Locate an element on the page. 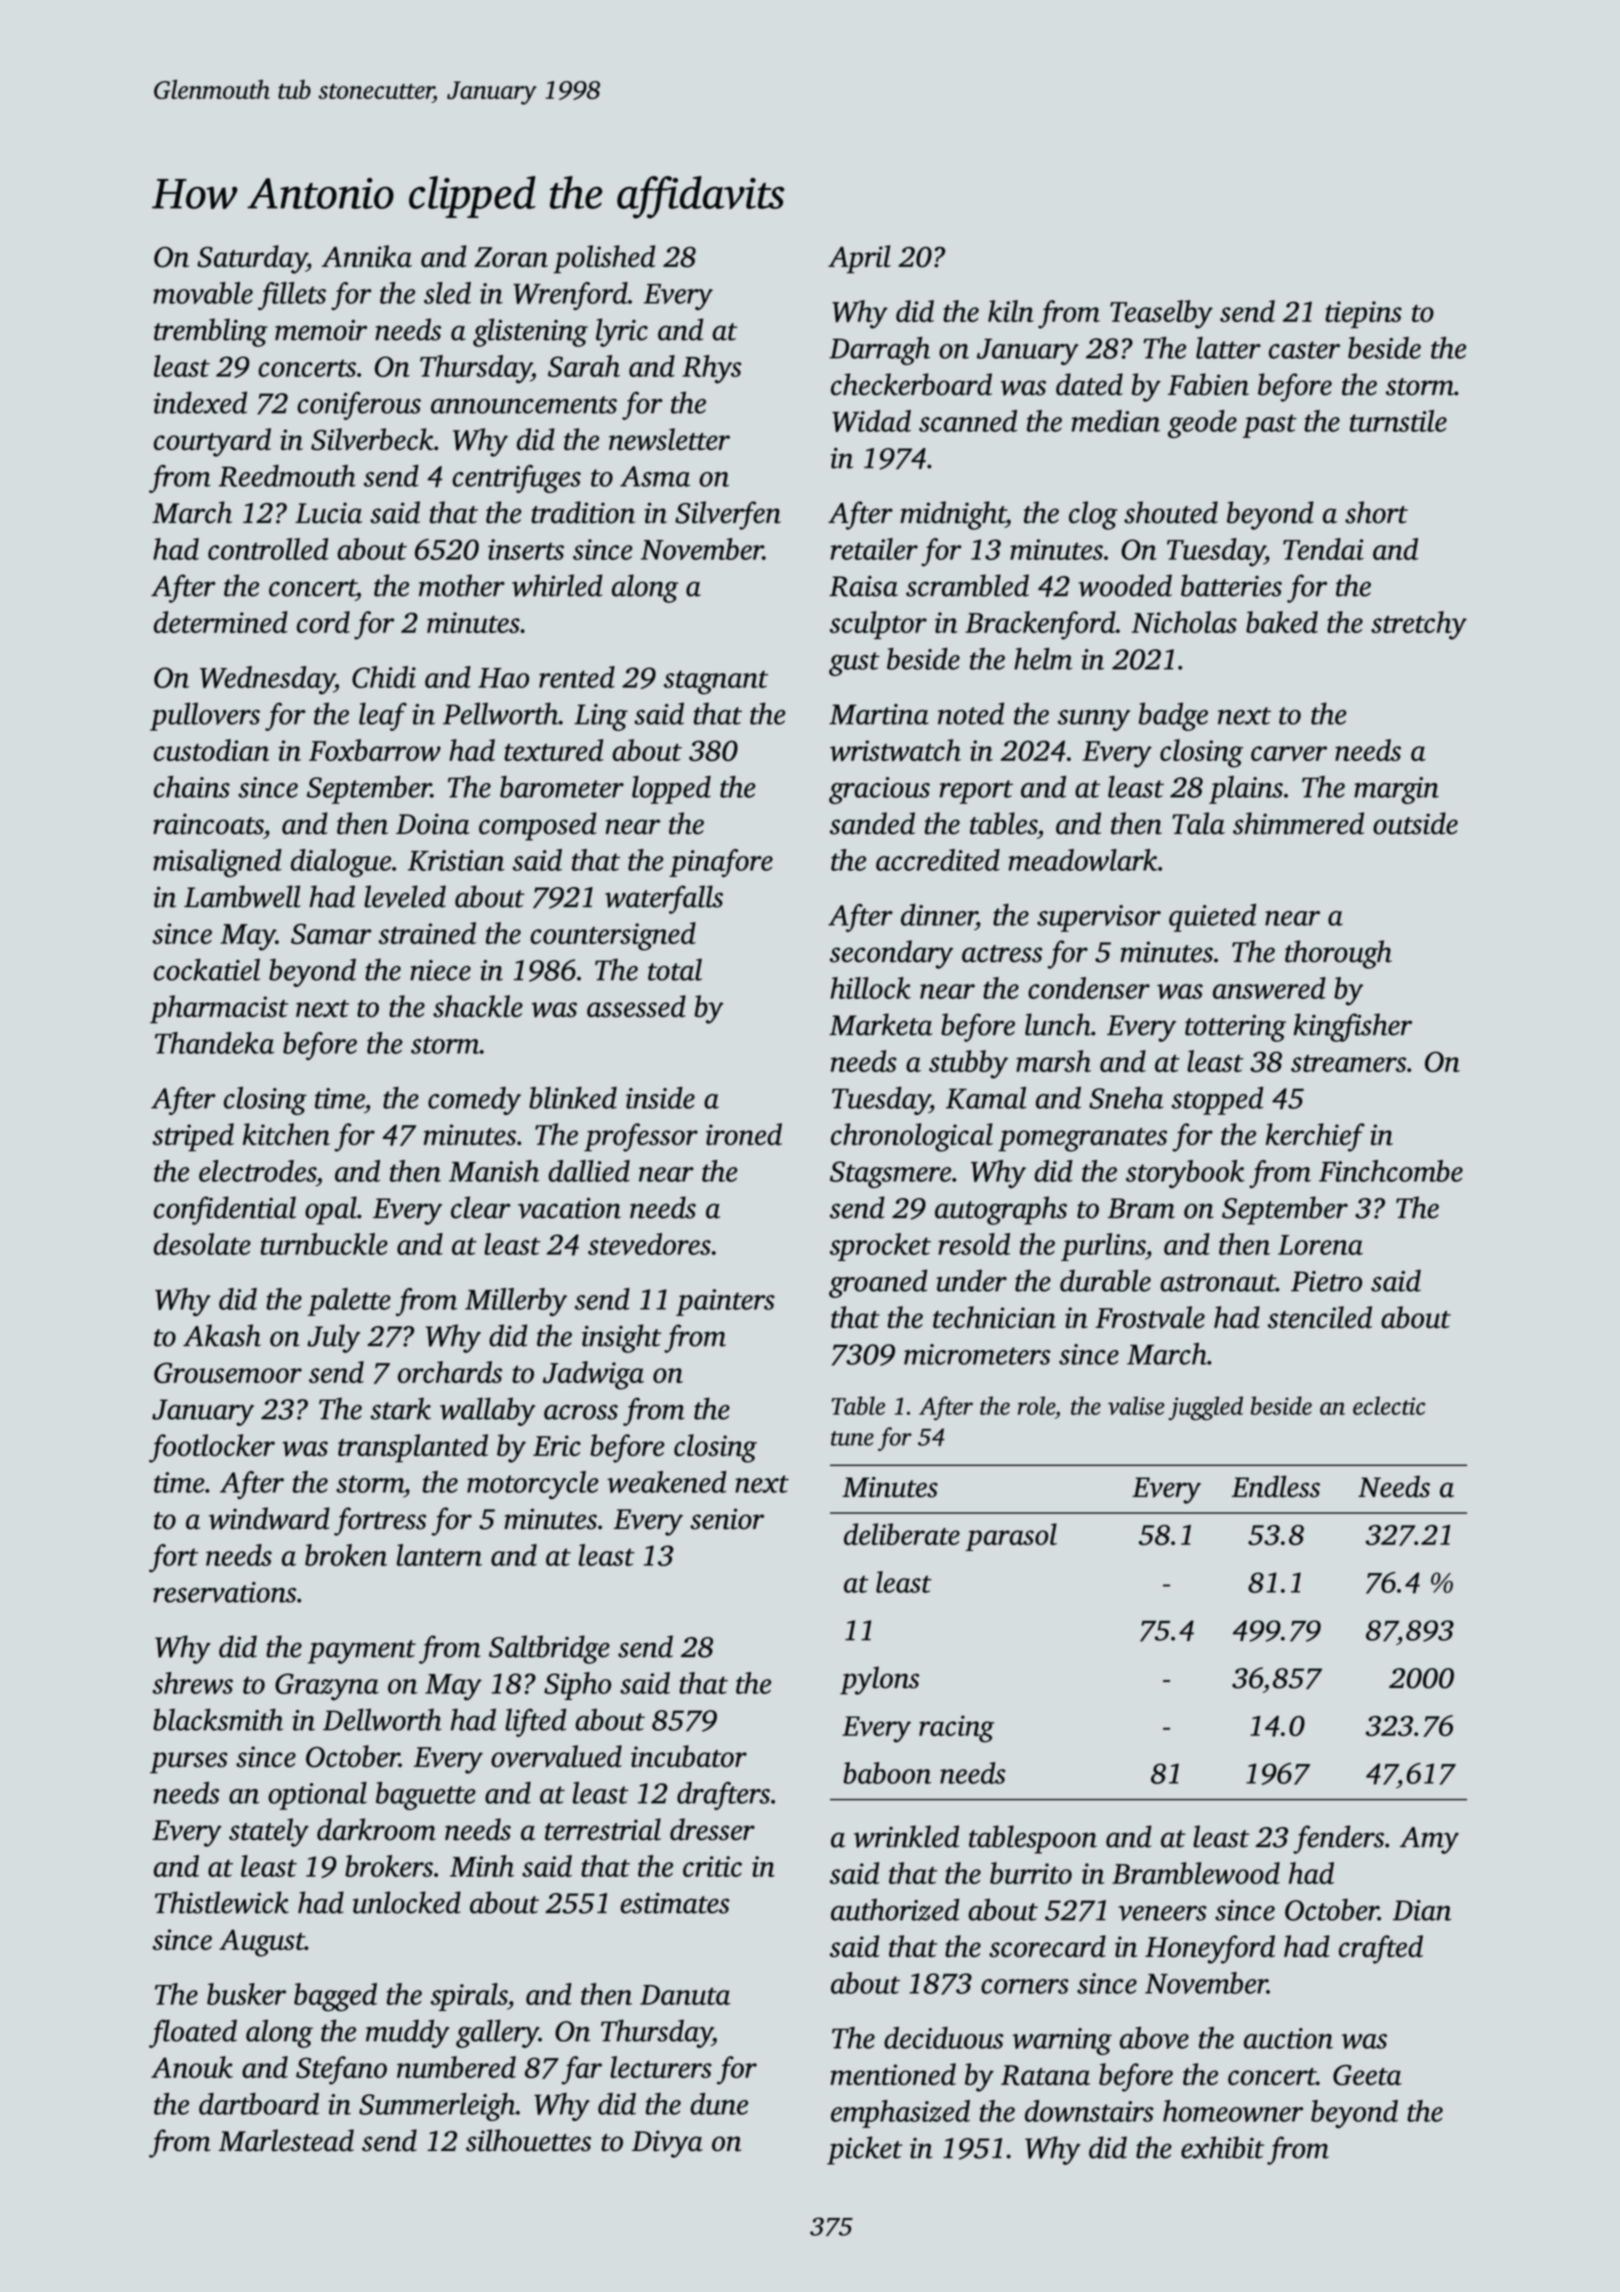 The height and width of the document is (2292, 1620). geode is located at coordinates (1202, 424).
